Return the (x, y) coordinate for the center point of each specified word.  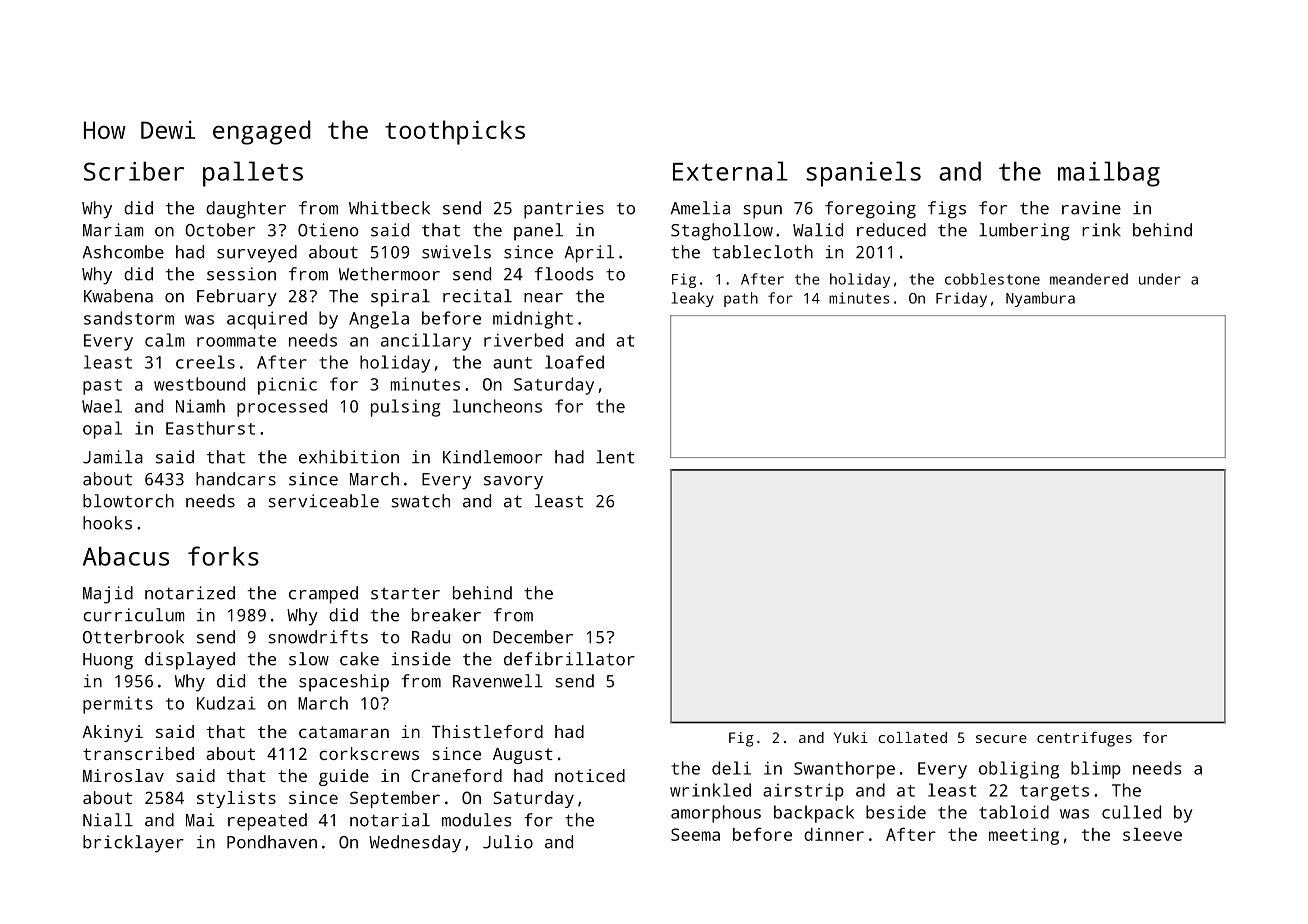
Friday (961, 299)
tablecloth (762, 252)
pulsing (406, 408)
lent (615, 457)
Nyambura (1040, 299)
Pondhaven (272, 842)
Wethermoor (389, 274)
